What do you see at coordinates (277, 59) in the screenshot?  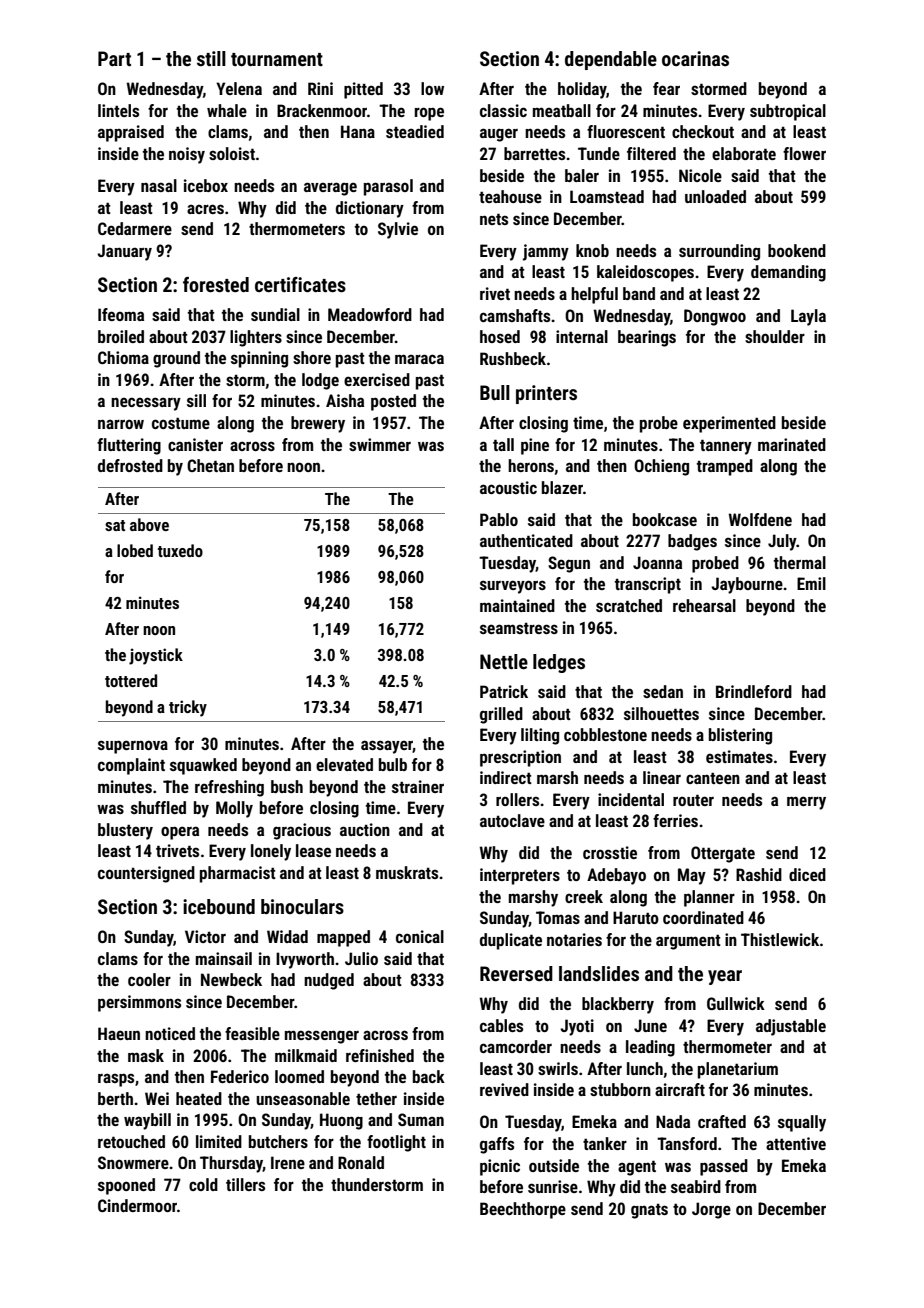 I see `tournament` at bounding box center [277, 59].
